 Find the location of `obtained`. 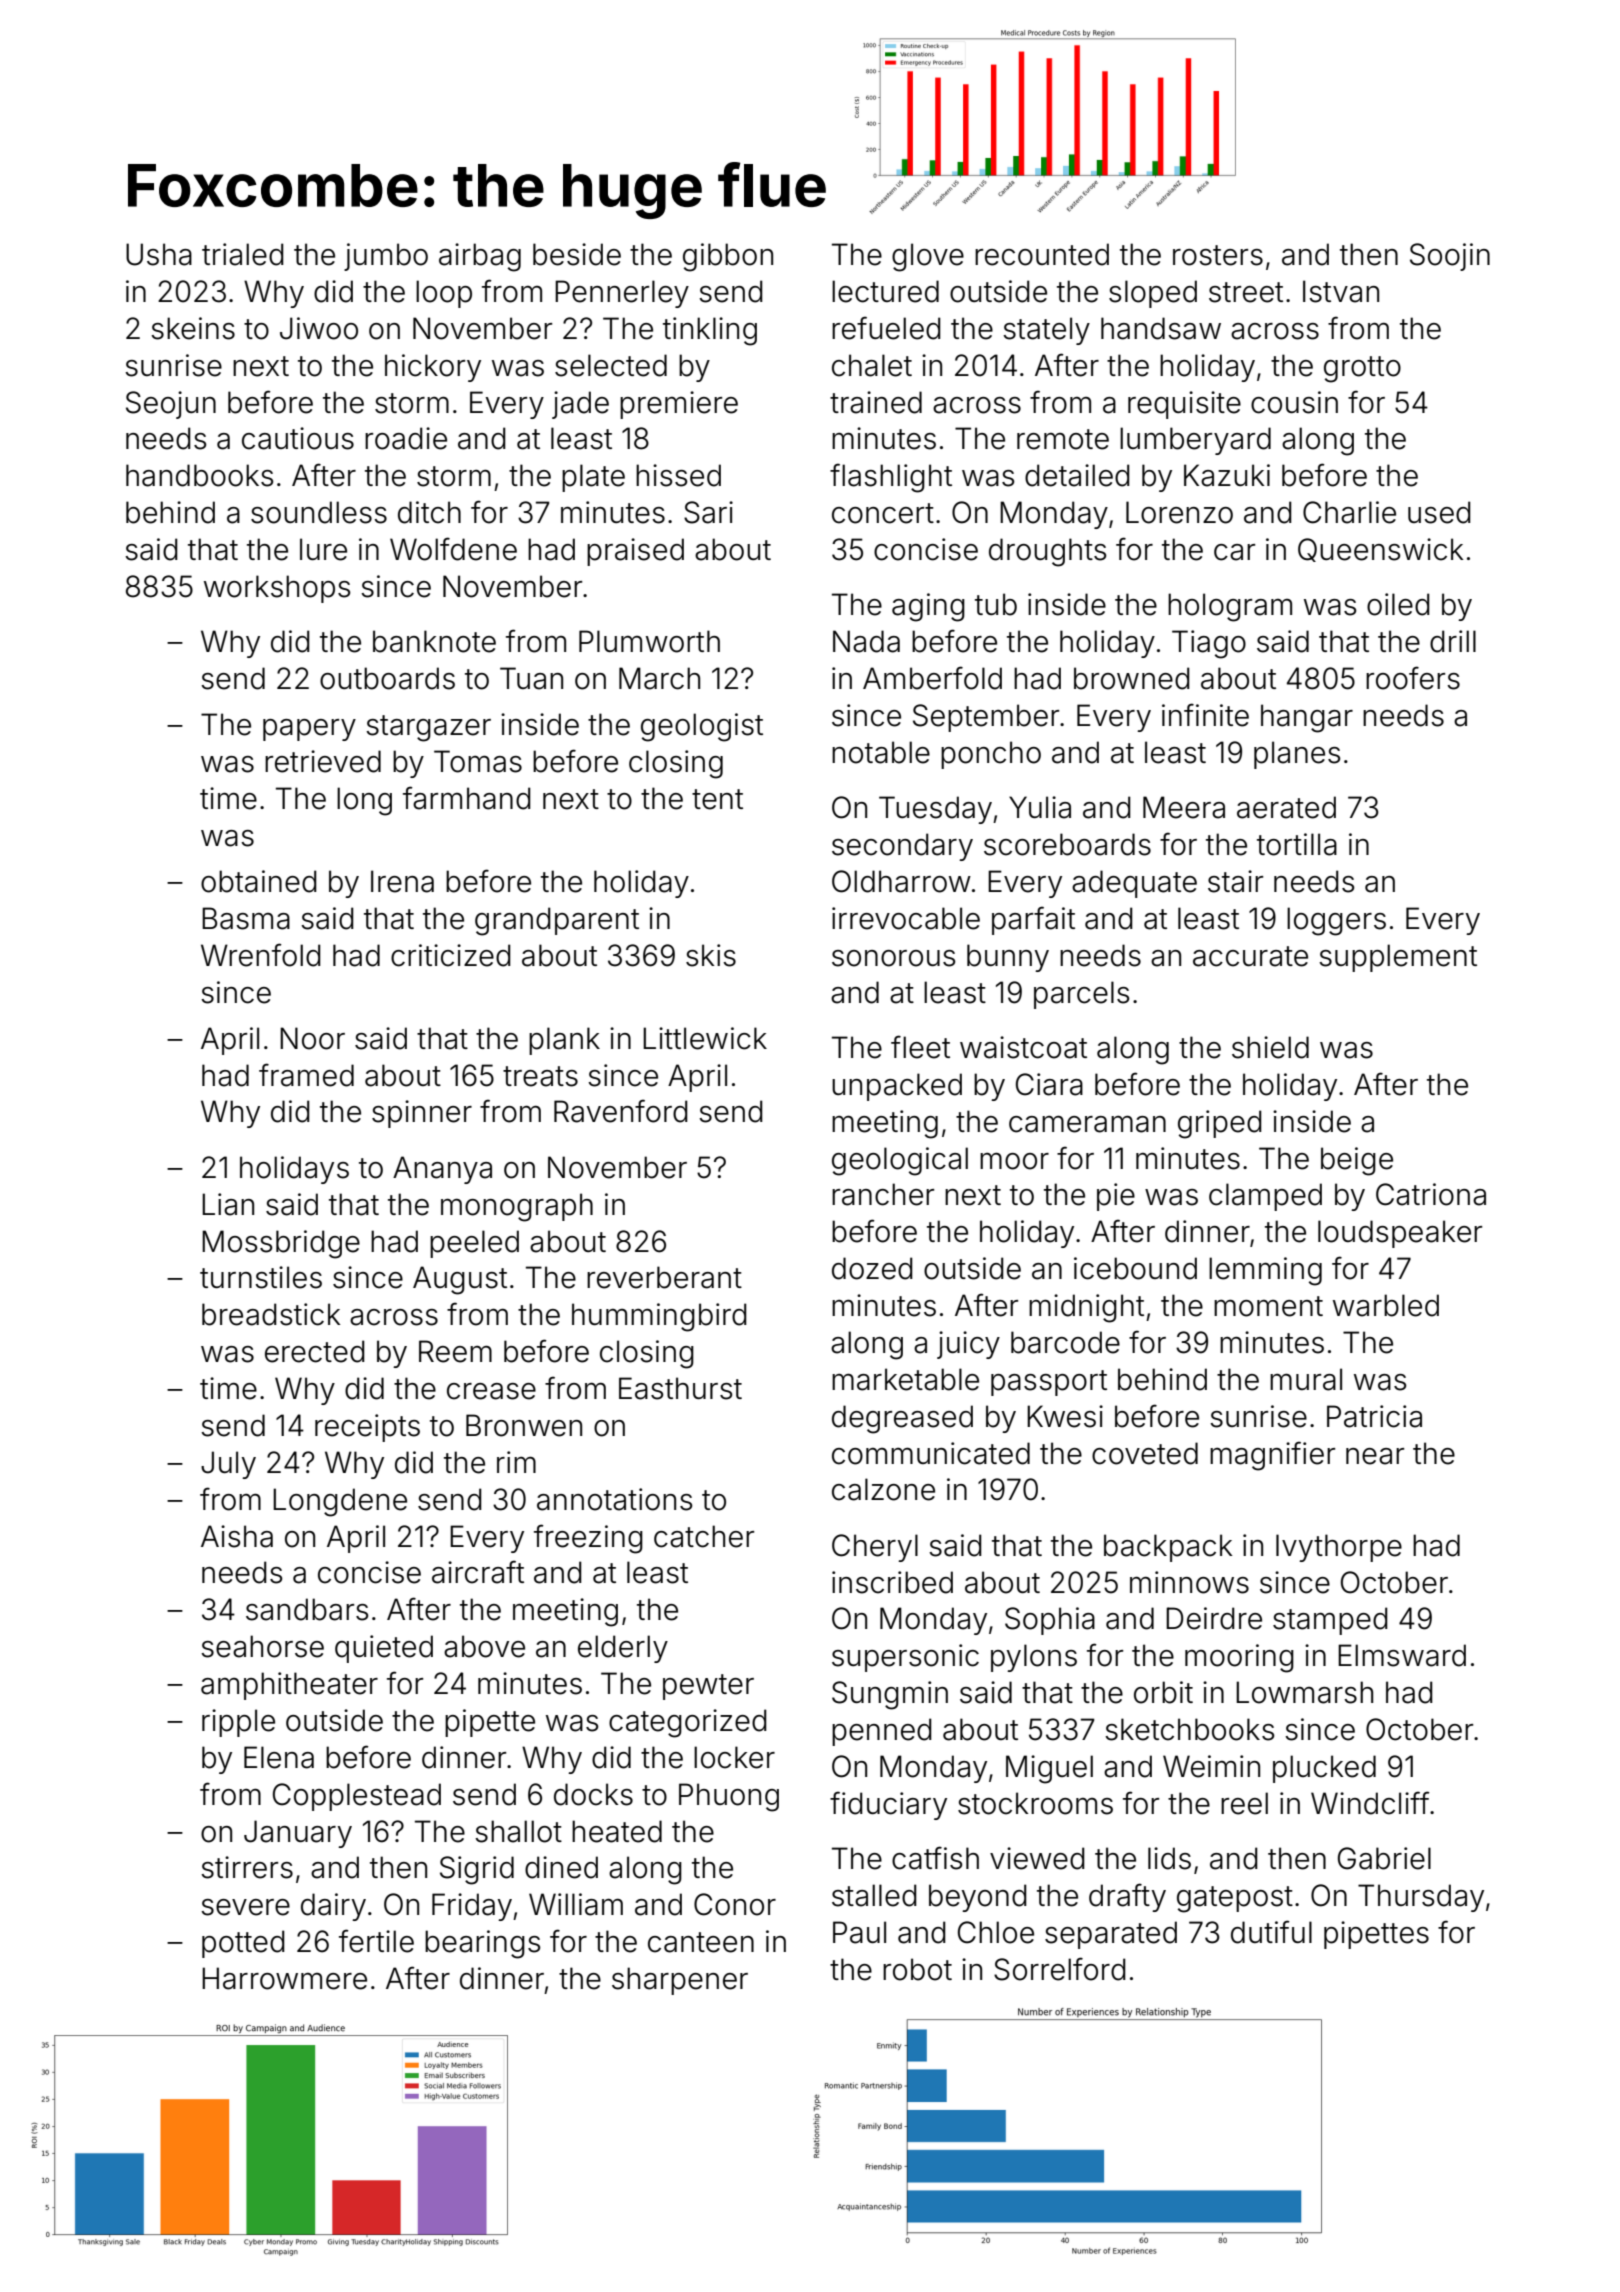

obtained is located at coordinates (259, 881).
